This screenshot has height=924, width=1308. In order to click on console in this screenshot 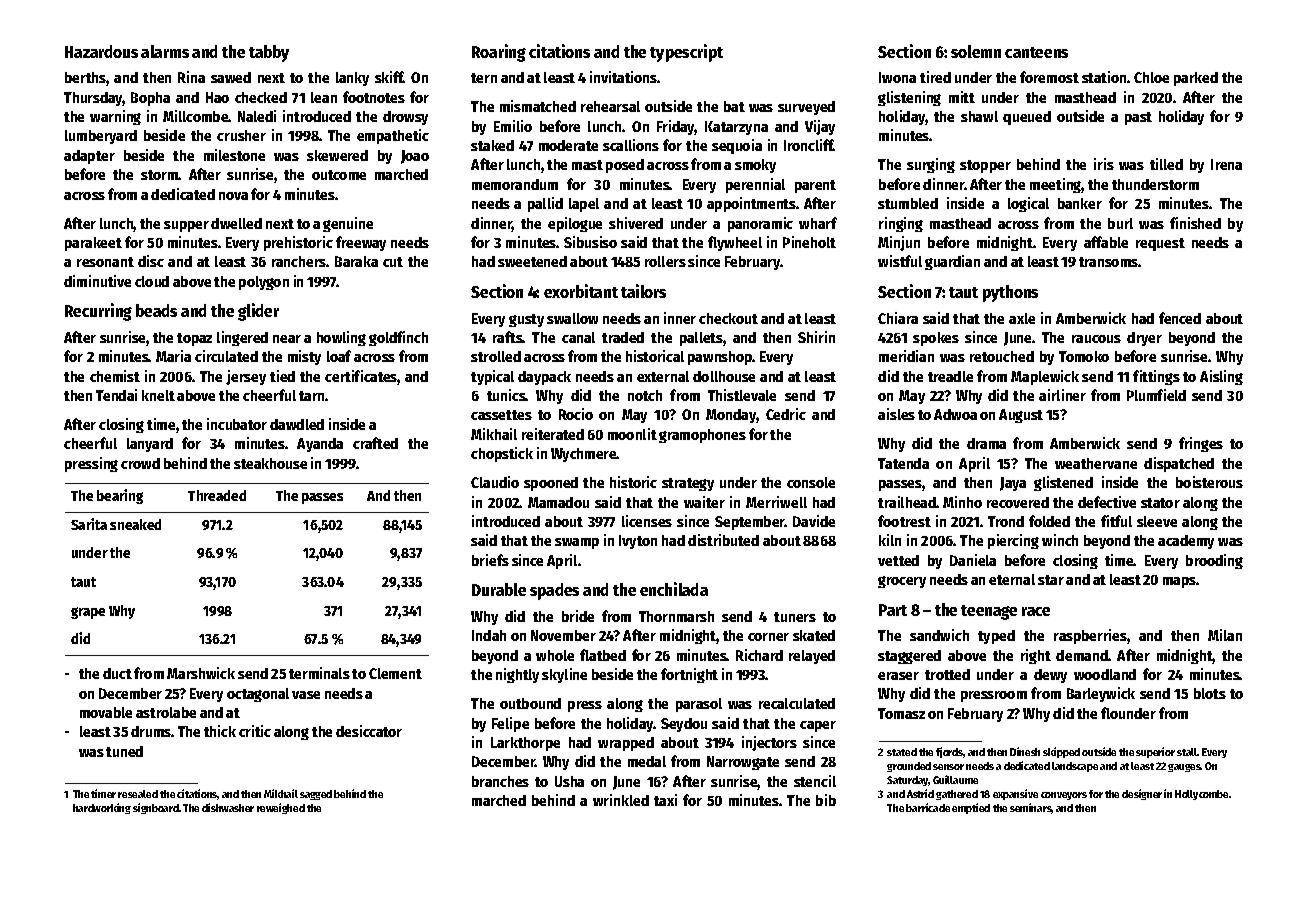, I will do `click(811, 482)`.
